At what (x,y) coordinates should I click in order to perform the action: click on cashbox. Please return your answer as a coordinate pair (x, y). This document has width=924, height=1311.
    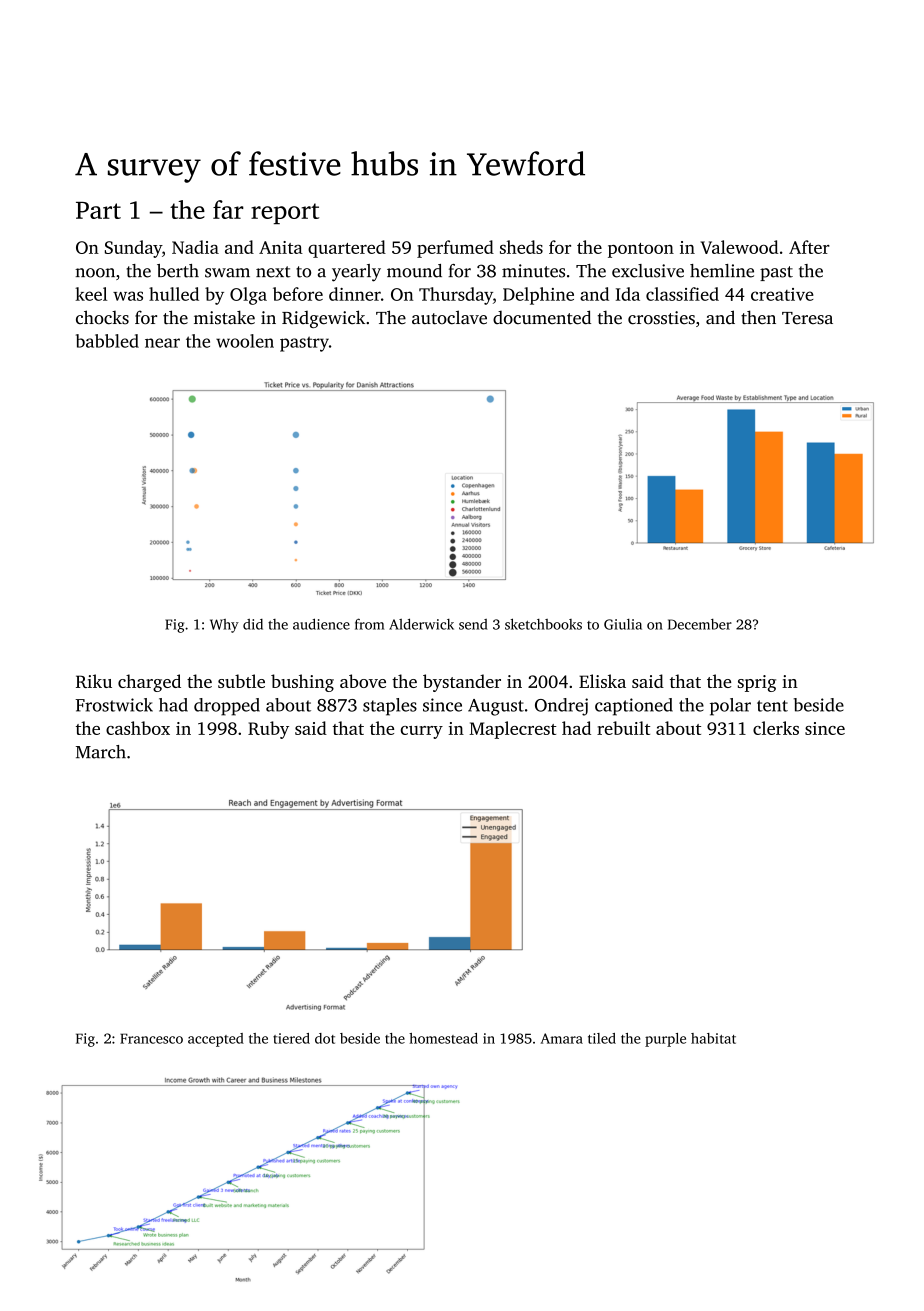
    Looking at the image, I should click on (138, 728).
